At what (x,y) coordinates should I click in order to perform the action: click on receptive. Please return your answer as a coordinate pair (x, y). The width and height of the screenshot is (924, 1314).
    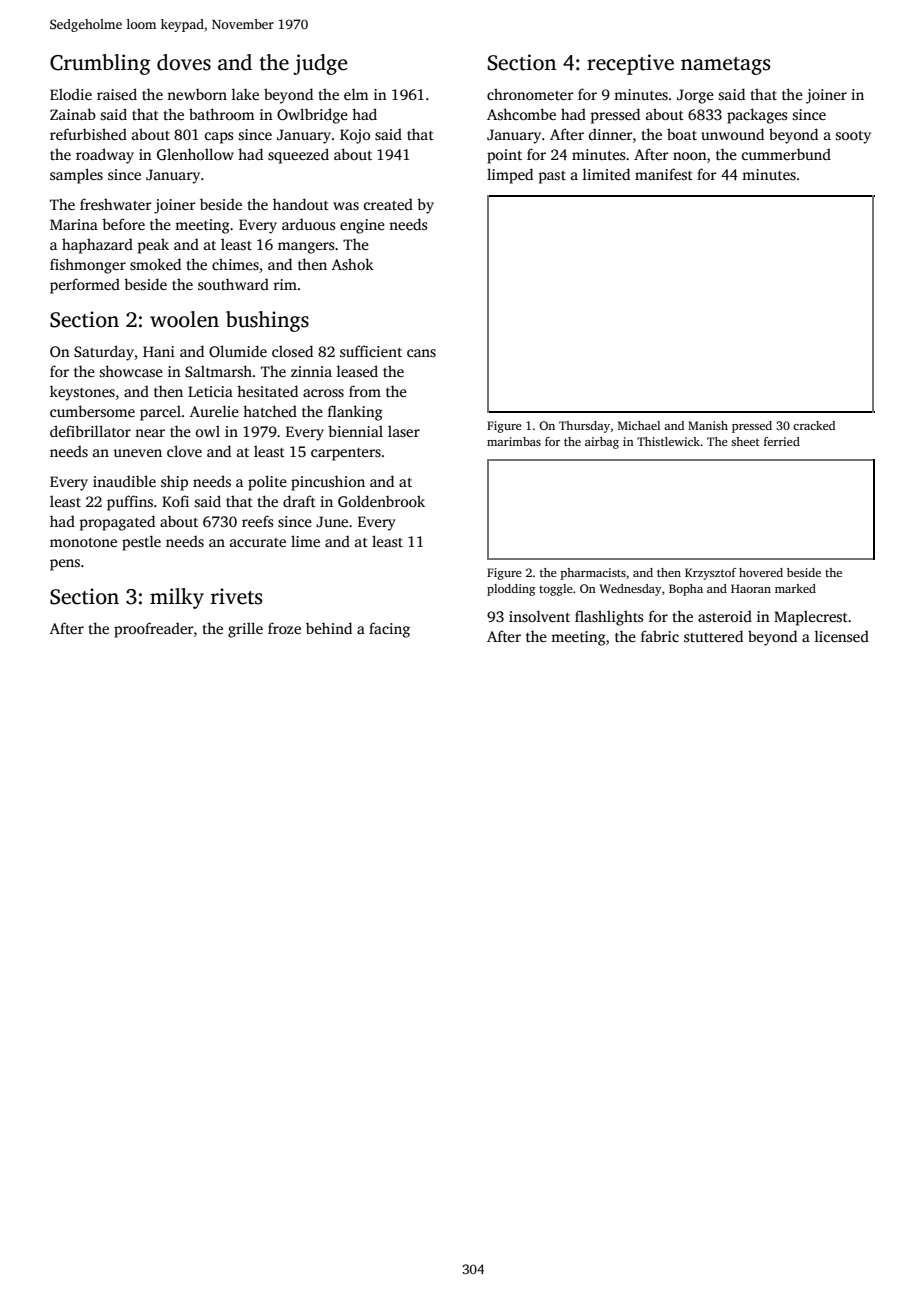
    Looking at the image, I should click on (630, 64).
